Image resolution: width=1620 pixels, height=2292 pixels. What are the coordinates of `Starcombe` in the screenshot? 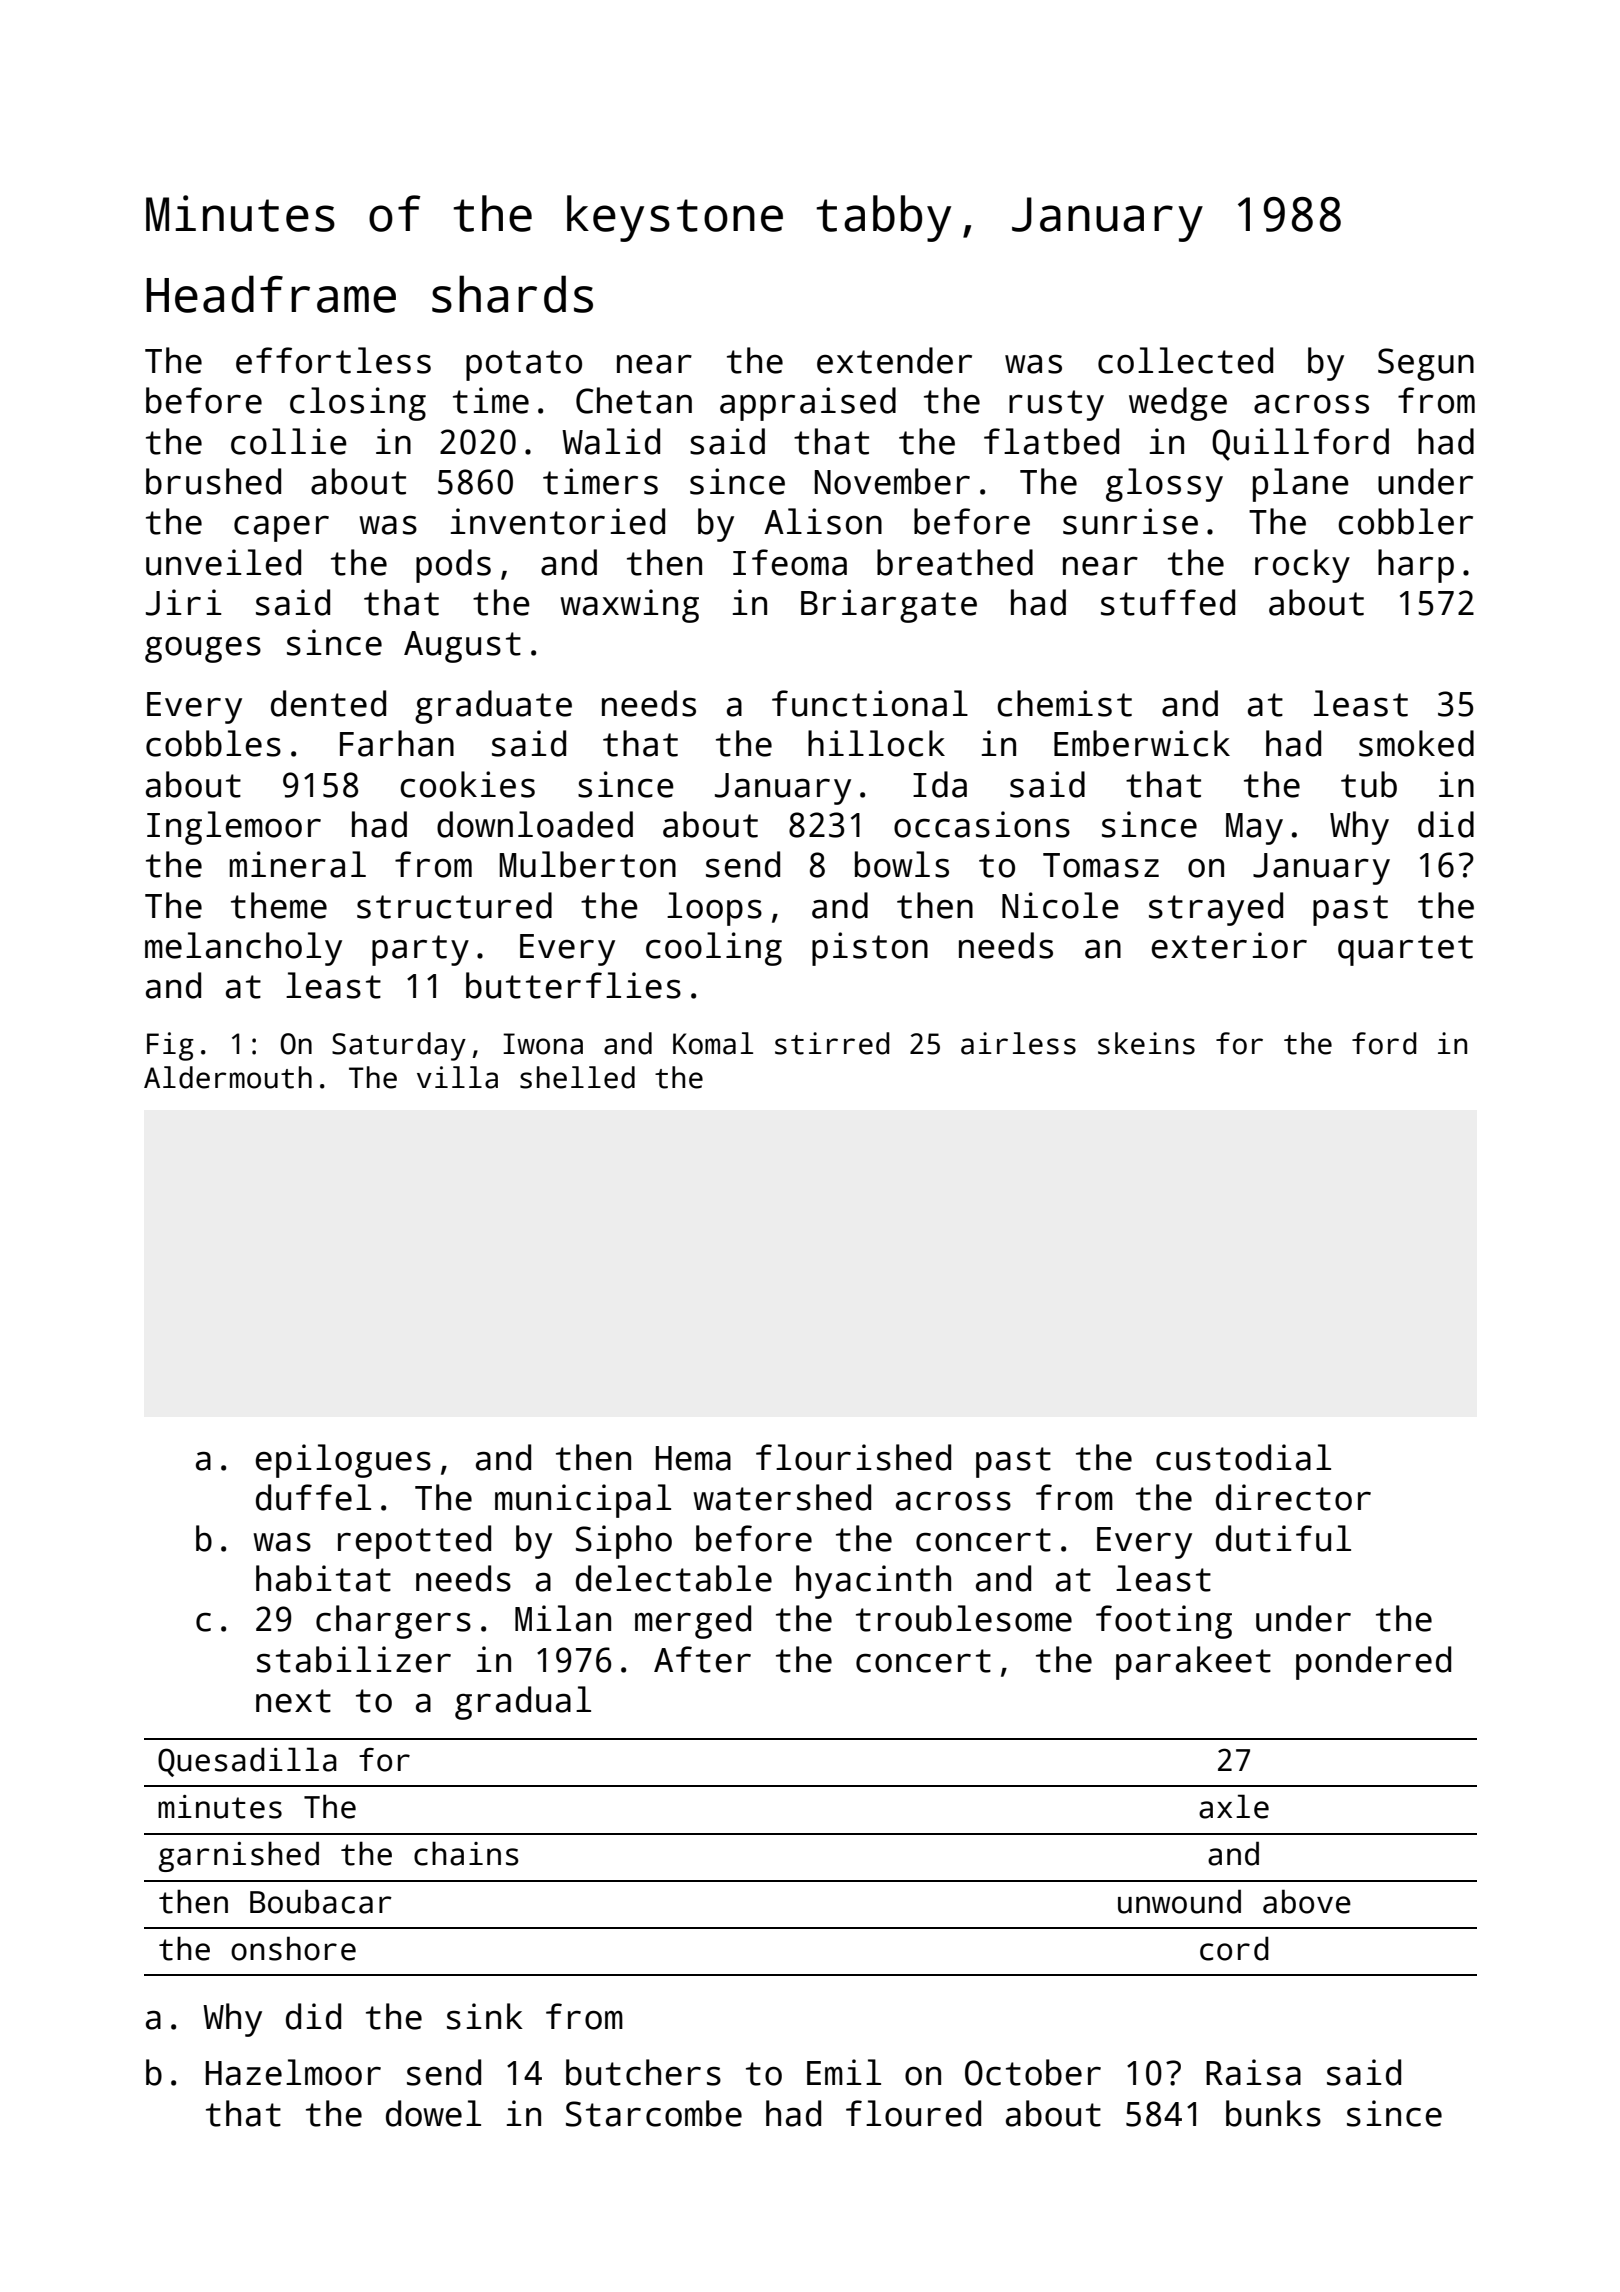 It's located at (654, 2113).
